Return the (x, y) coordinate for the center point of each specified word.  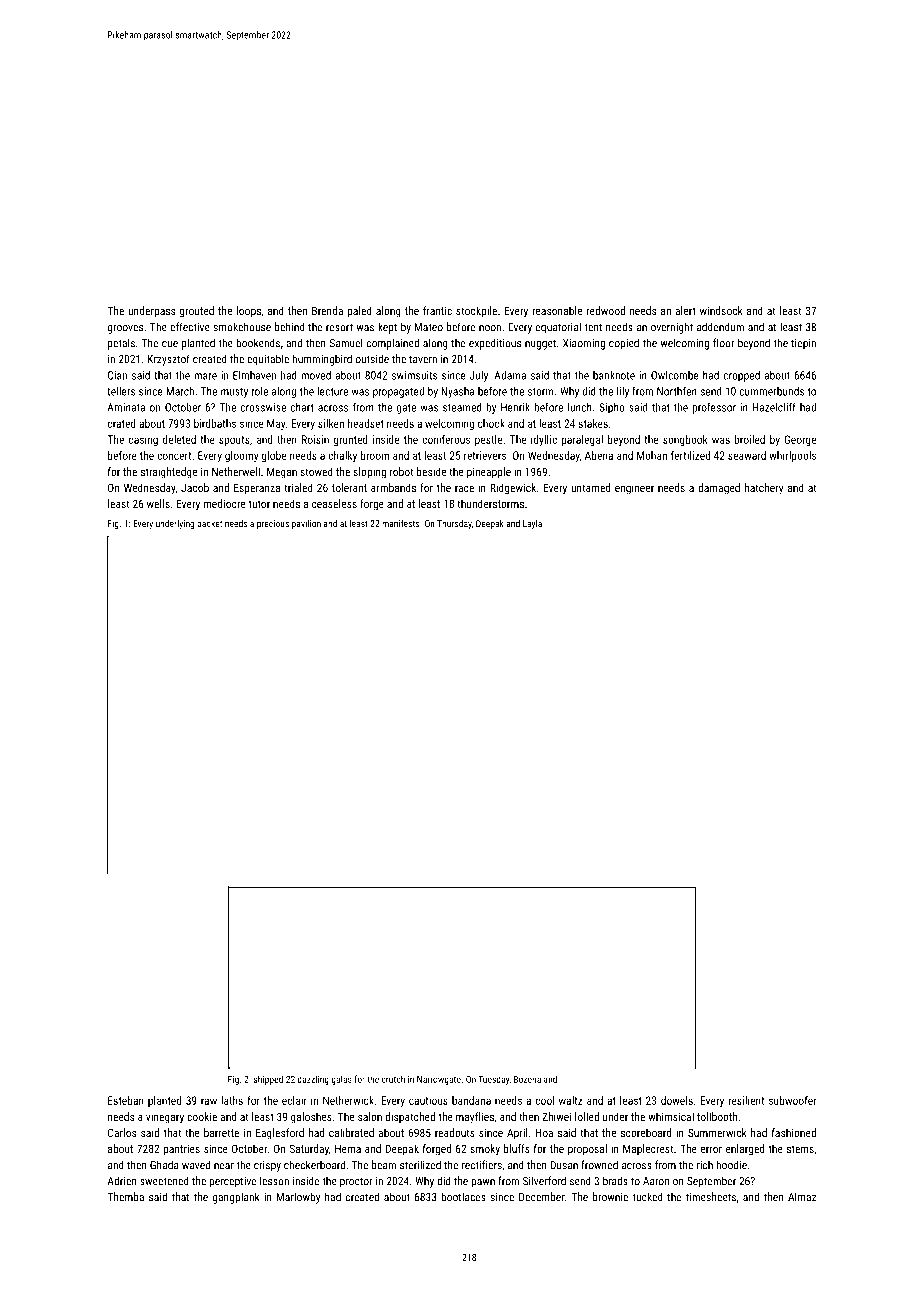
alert (685, 310)
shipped (268, 1080)
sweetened (164, 1181)
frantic (437, 310)
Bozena (527, 1079)
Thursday (454, 524)
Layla (532, 524)
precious (273, 524)
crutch (393, 1079)
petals (121, 344)
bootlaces (463, 1197)
